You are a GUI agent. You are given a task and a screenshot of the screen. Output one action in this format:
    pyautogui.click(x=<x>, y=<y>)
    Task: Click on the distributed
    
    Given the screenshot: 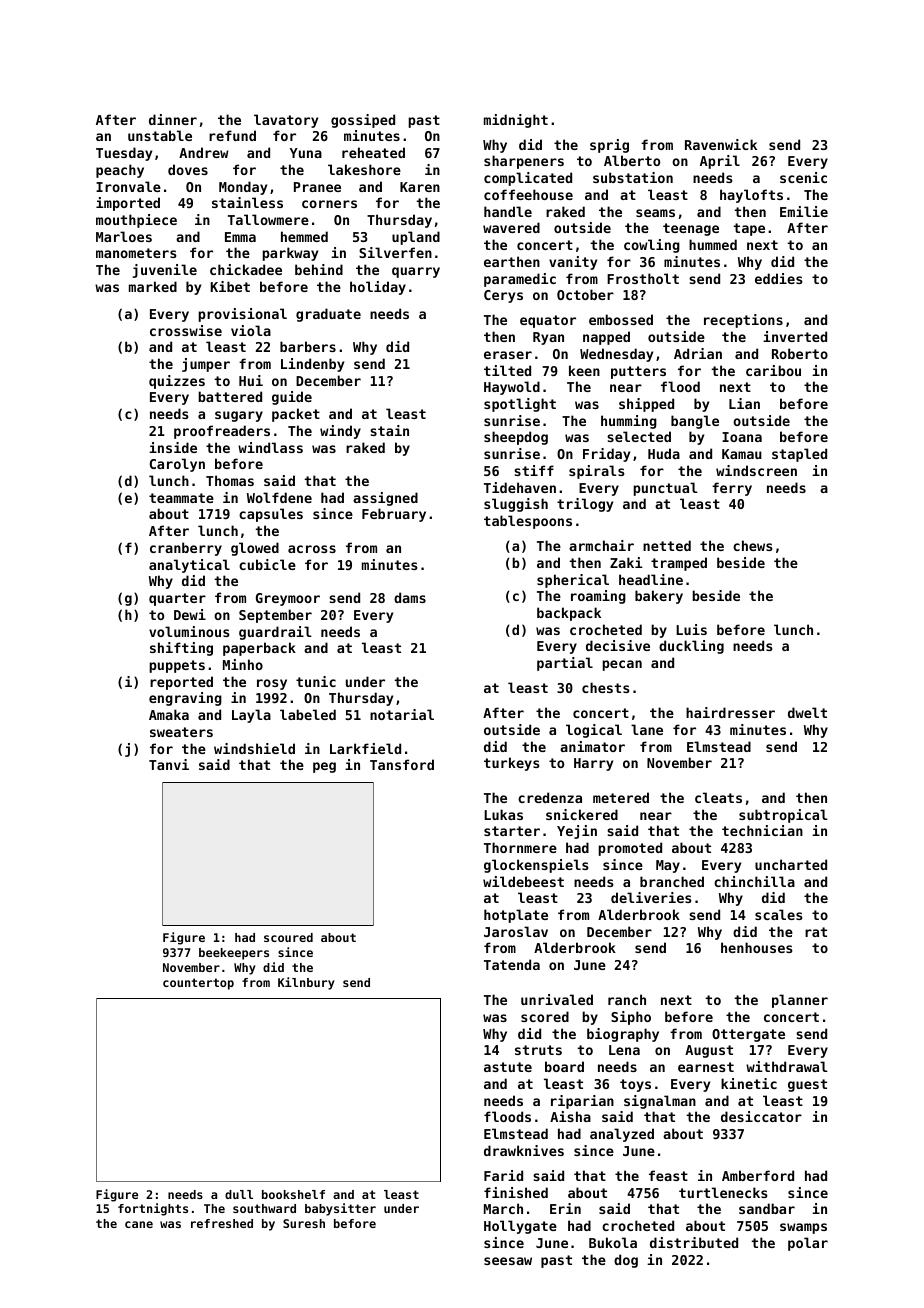 What is the action you would take?
    pyautogui.click(x=694, y=1242)
